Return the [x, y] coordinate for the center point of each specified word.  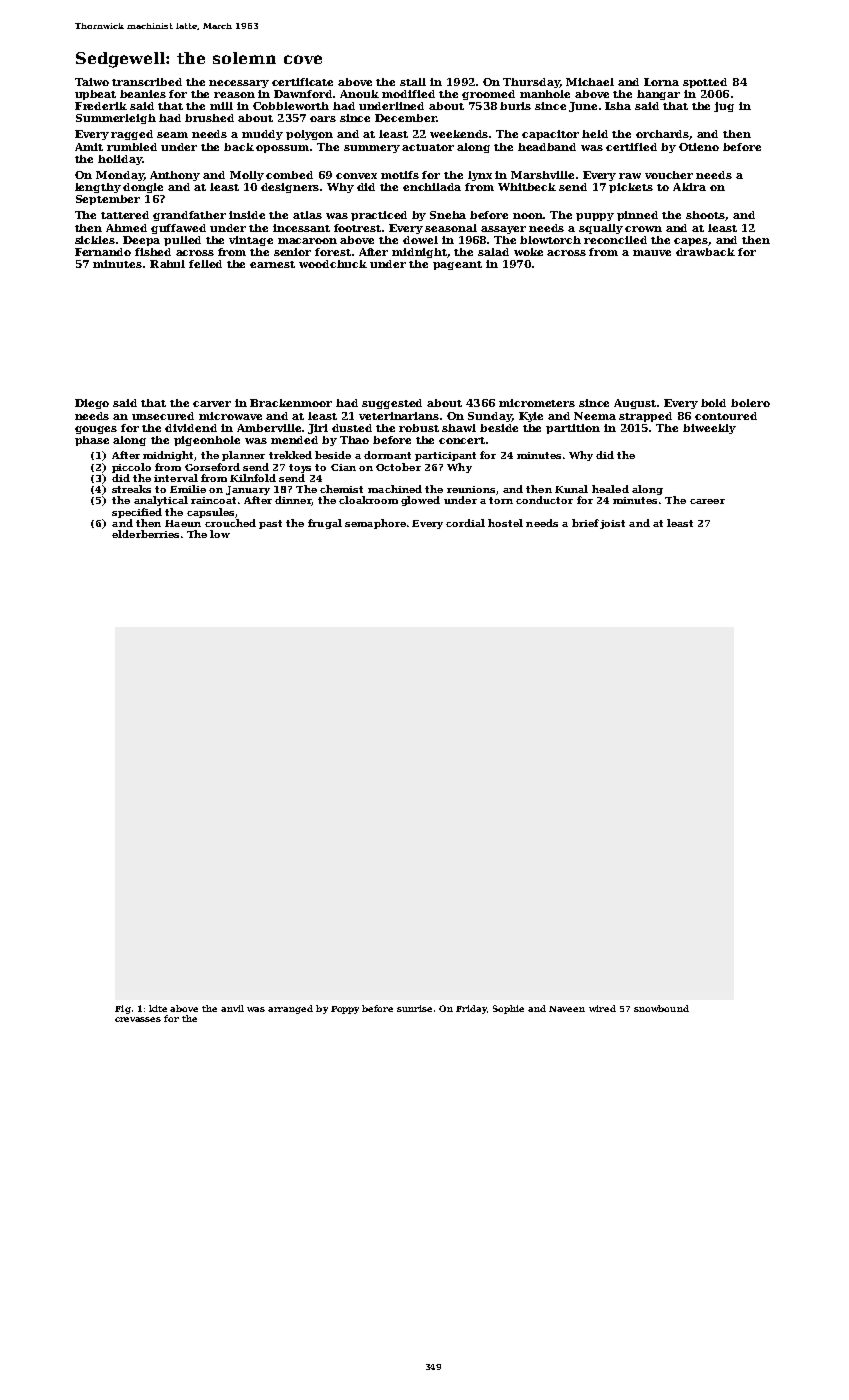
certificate [302, 82]
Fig [123, 1009]
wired [602, 1008]
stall [413, 82]
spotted [705, 83]
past [270, 524]
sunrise [414, 1008]
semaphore [375, 524]
